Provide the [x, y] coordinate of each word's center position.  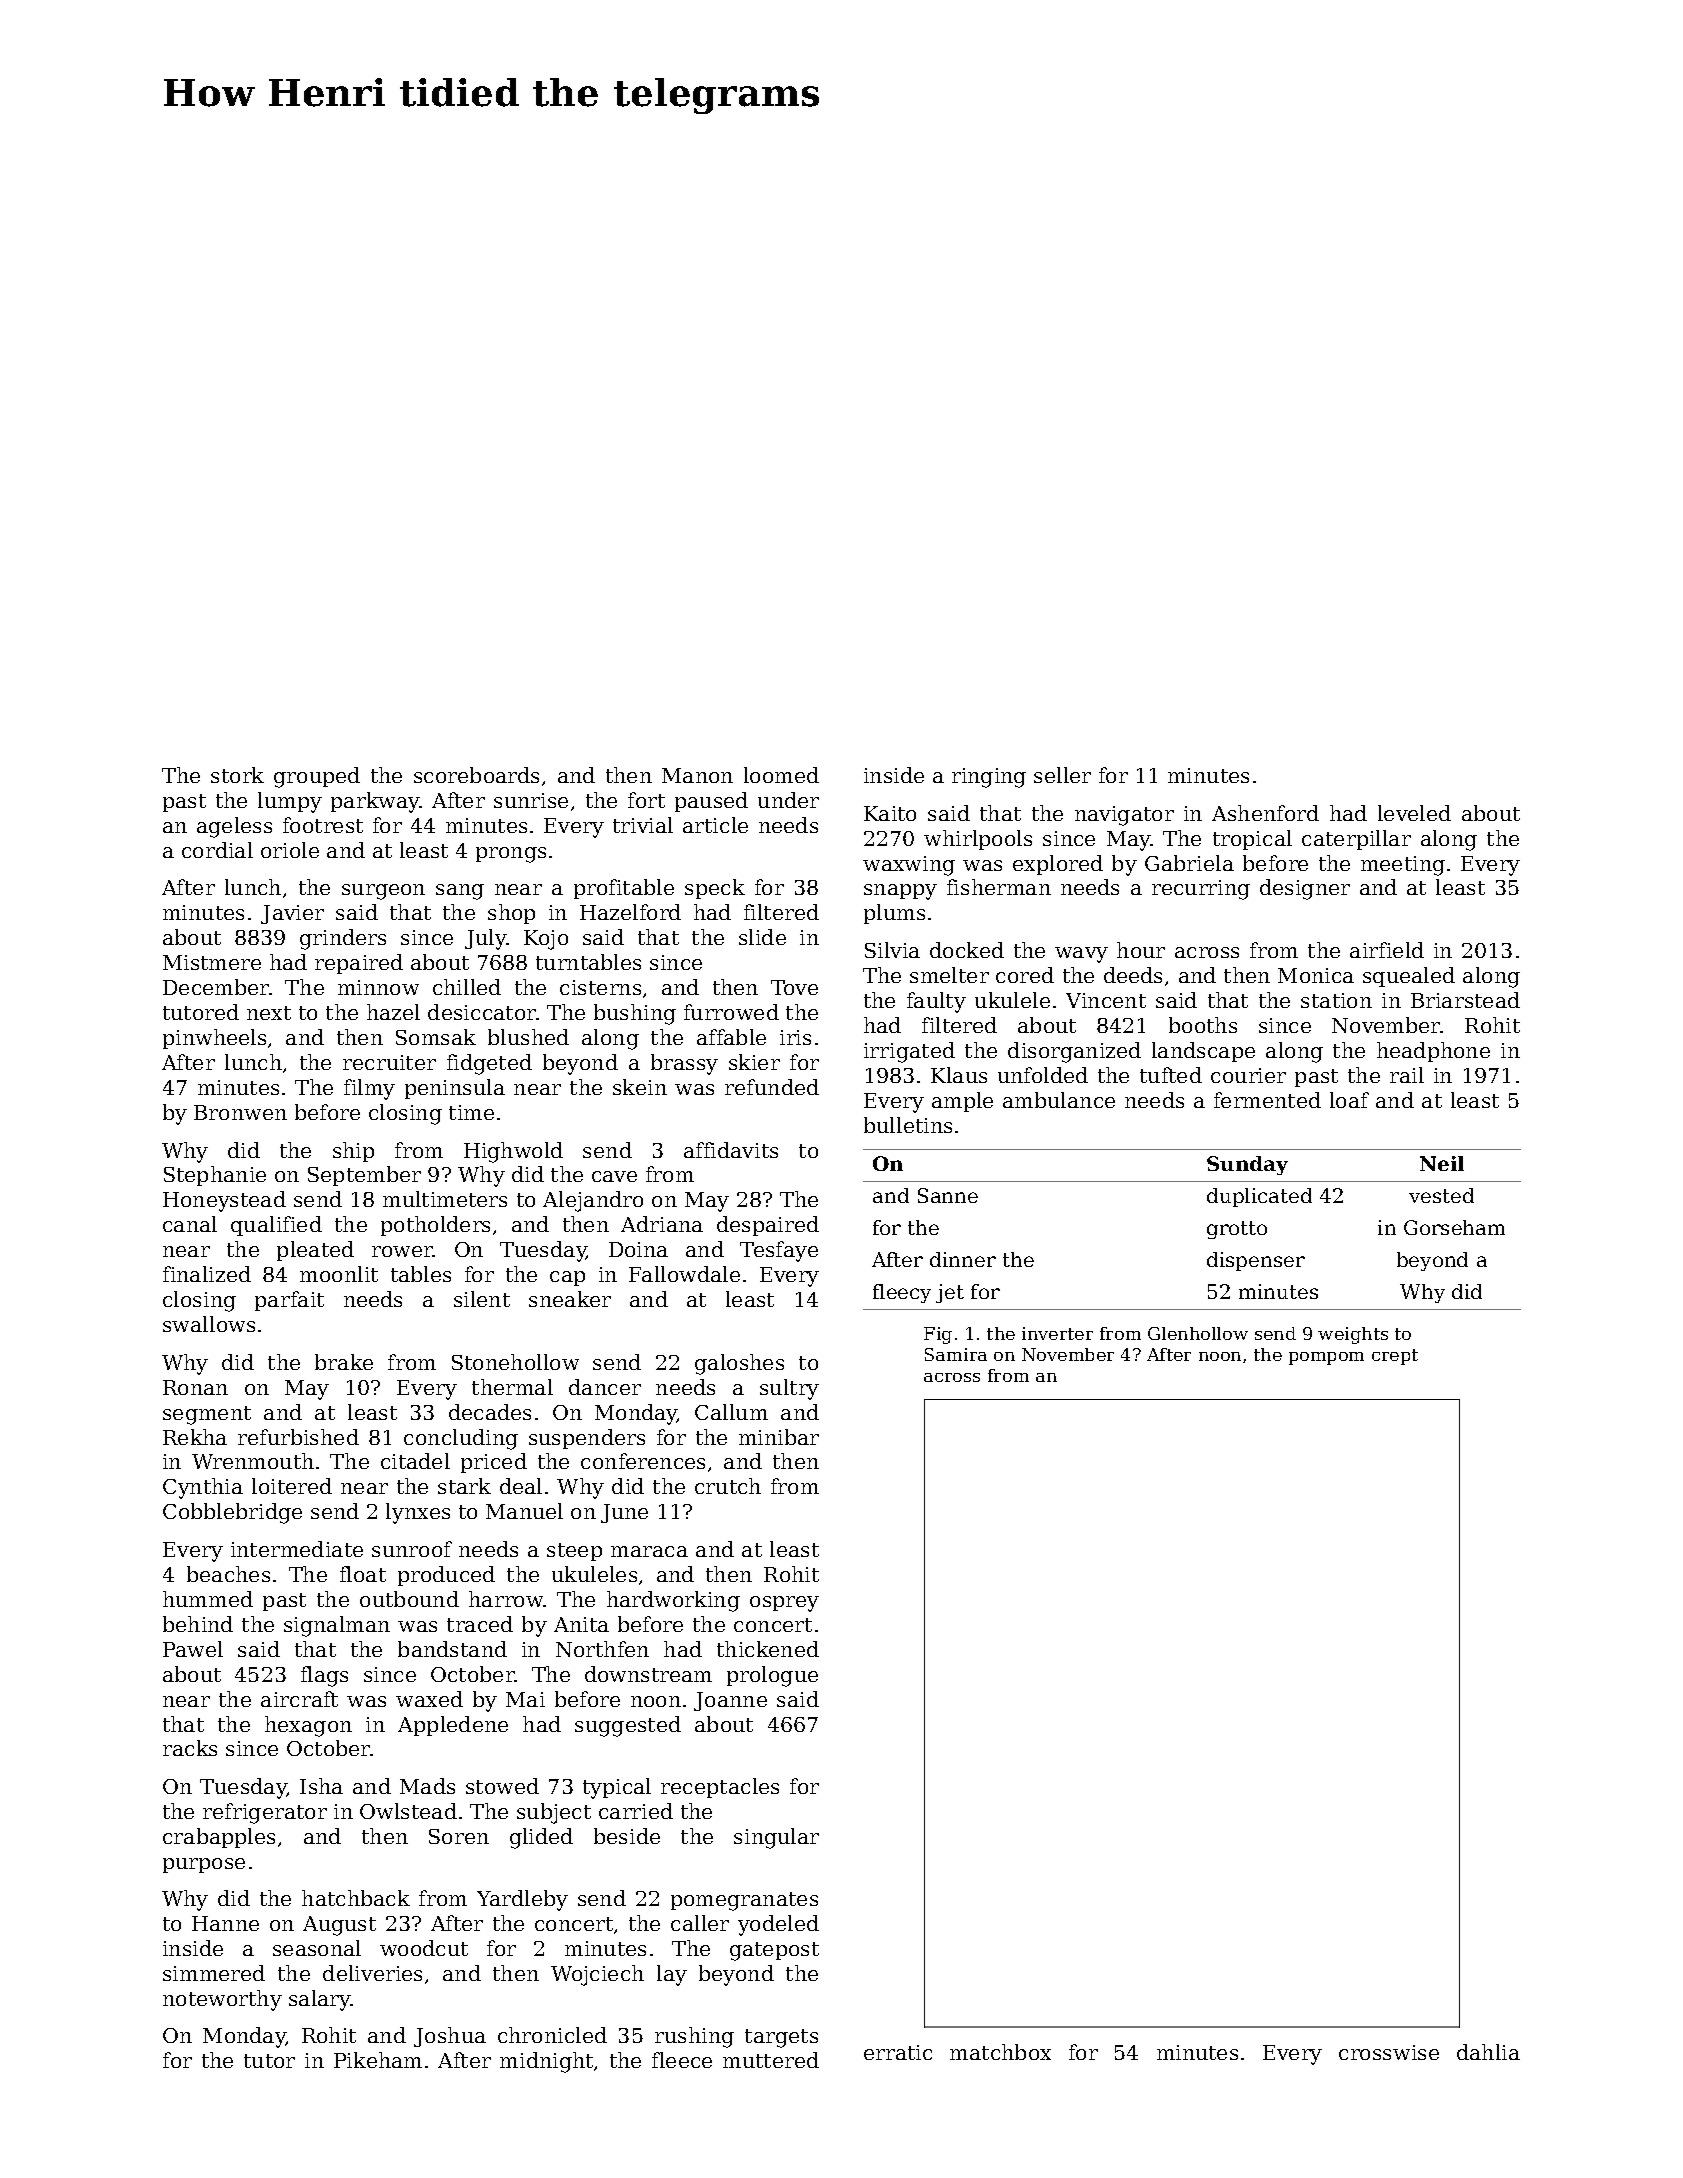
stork [237, 775]
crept [1395, 1357]
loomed [781, 775]
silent [482, 1299]
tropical [1252, 840]
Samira [956, 1354]
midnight [546, 2062]
